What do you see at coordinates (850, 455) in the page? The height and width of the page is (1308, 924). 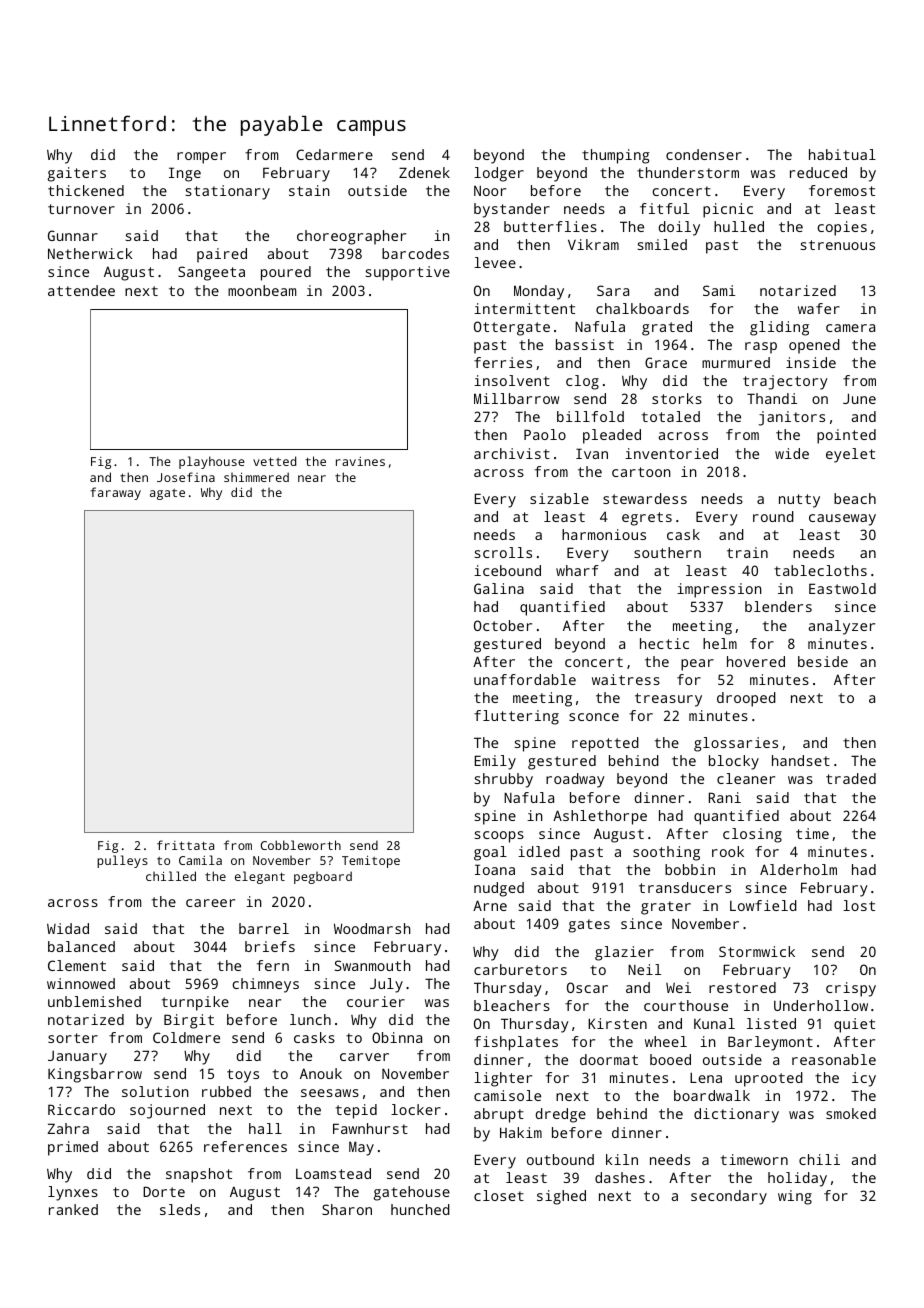 I see `eyelet` at bounding box center [850, 455].
